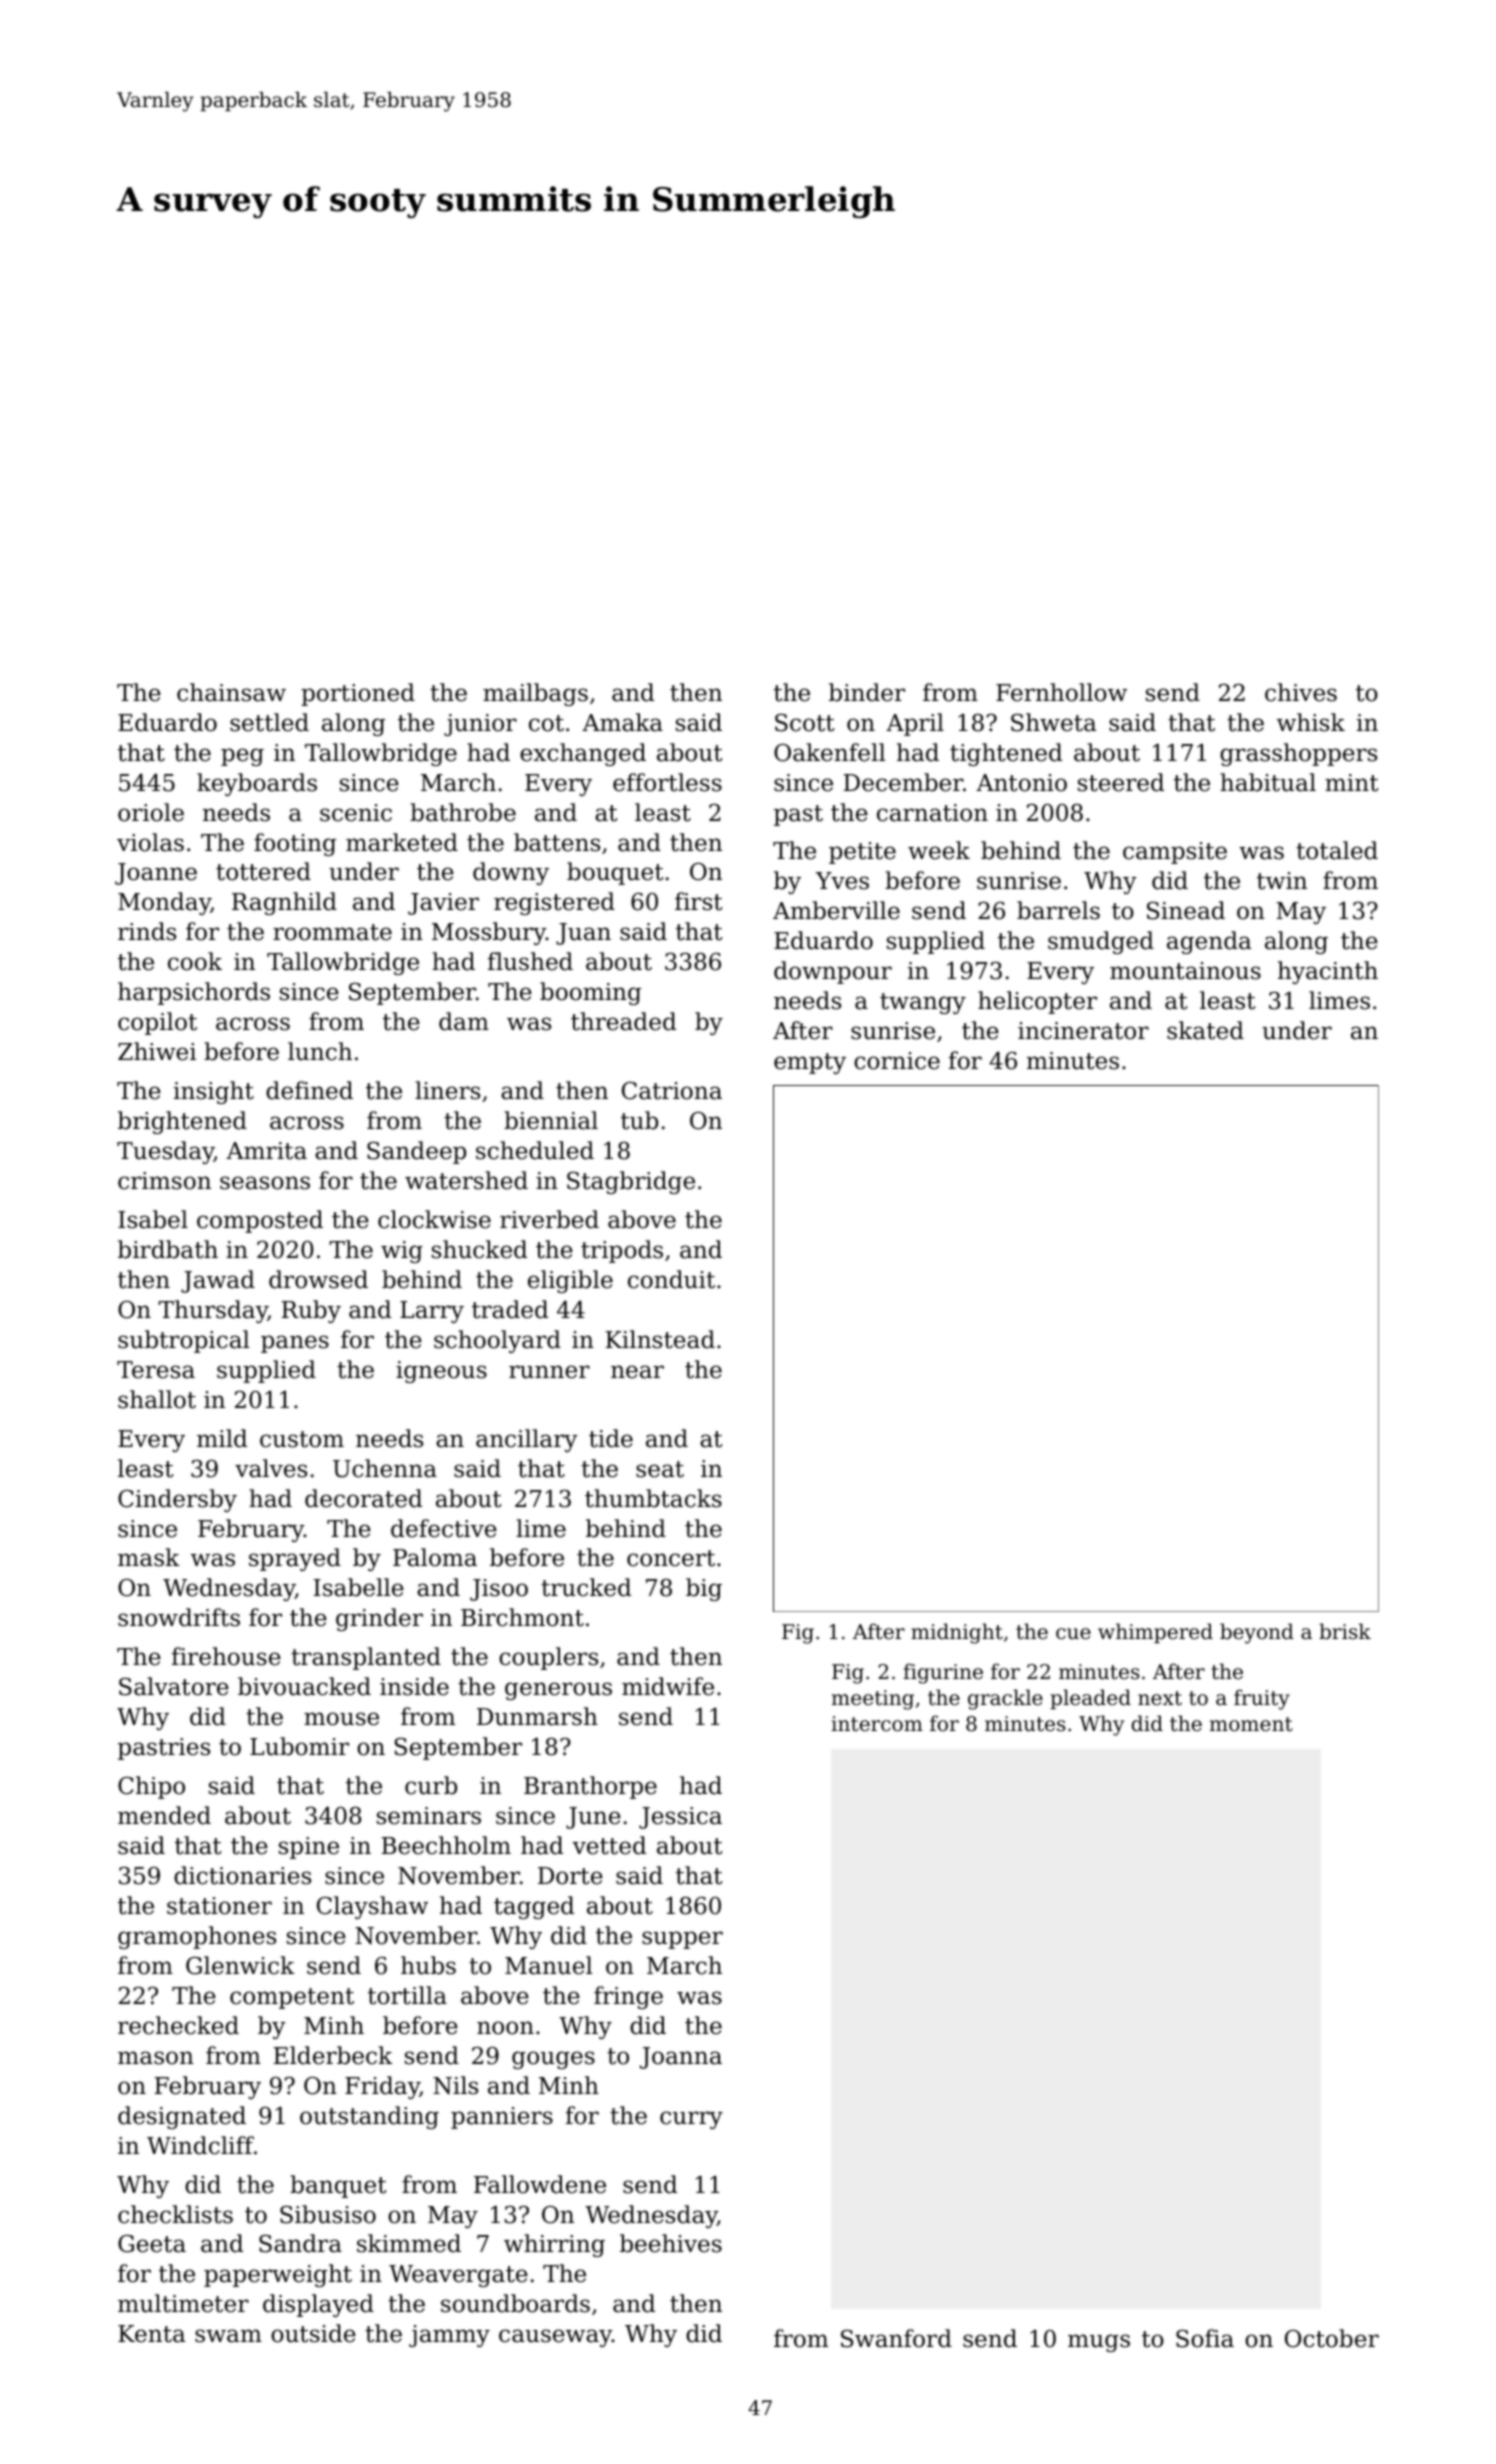 This screenshot has height=2464, width=1496. I want to click on big, so click(704, 1589).
